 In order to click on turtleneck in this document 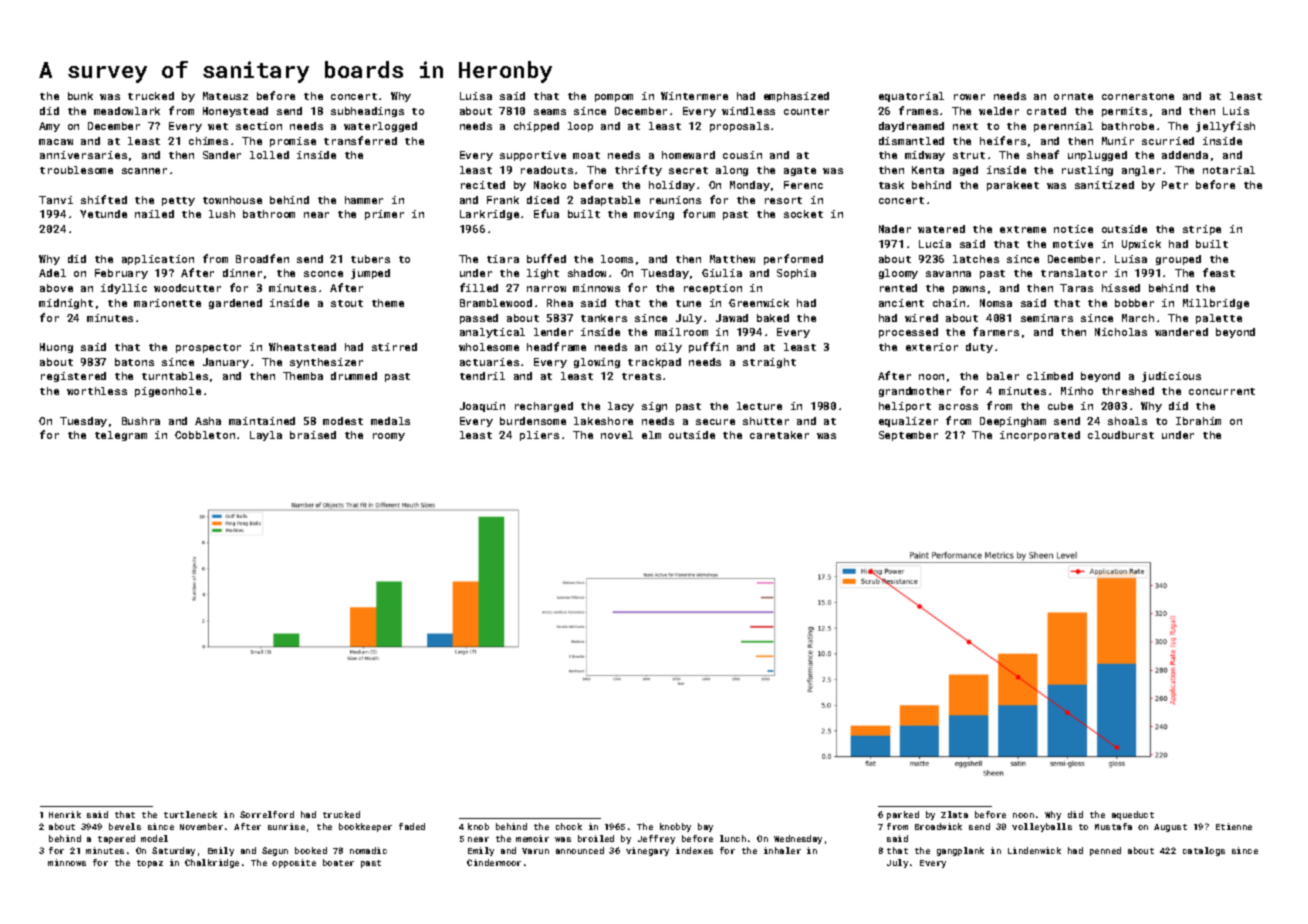, I will do `click(190, 814)`.
